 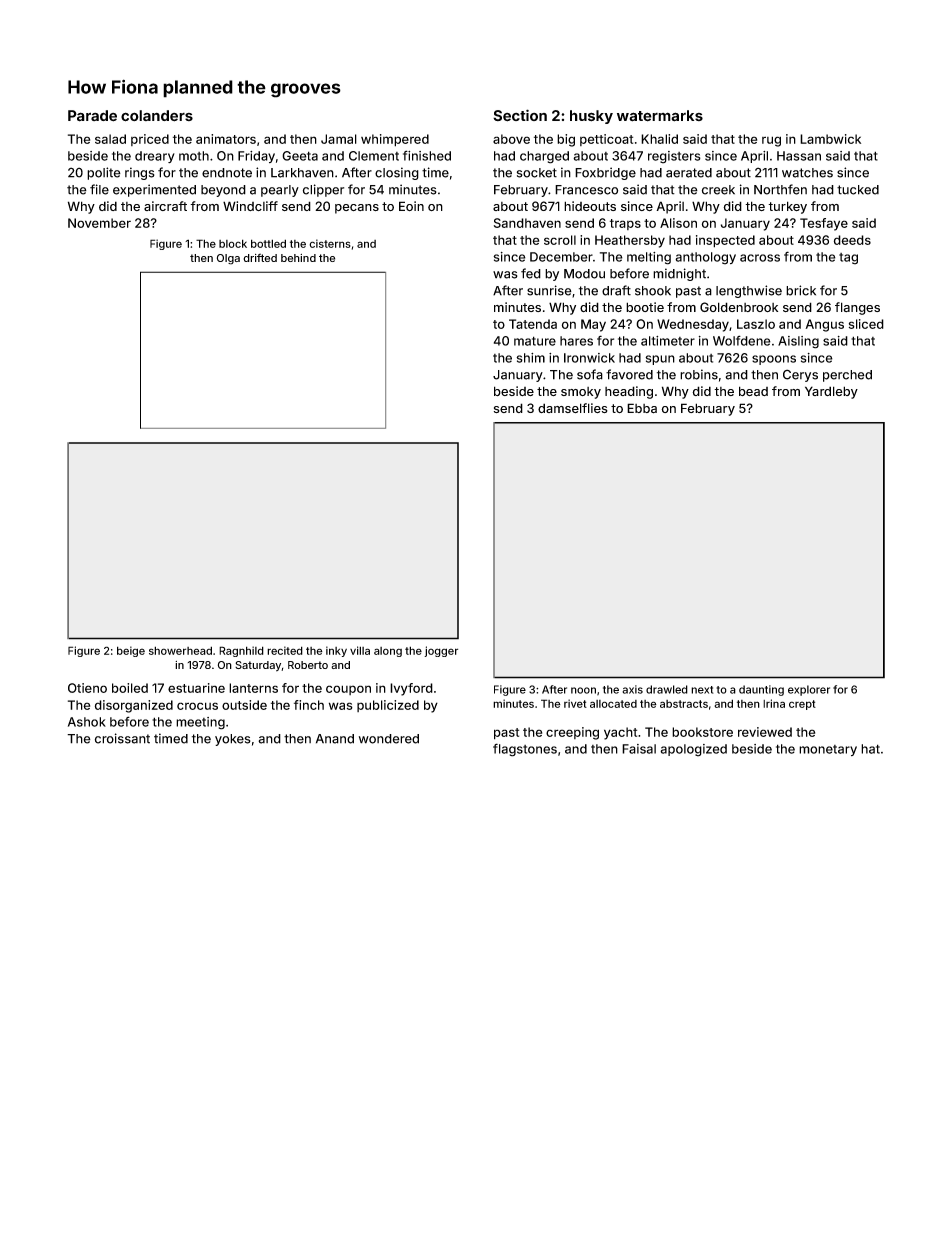 I want to click on Parade, so click(x=92, y=116).
